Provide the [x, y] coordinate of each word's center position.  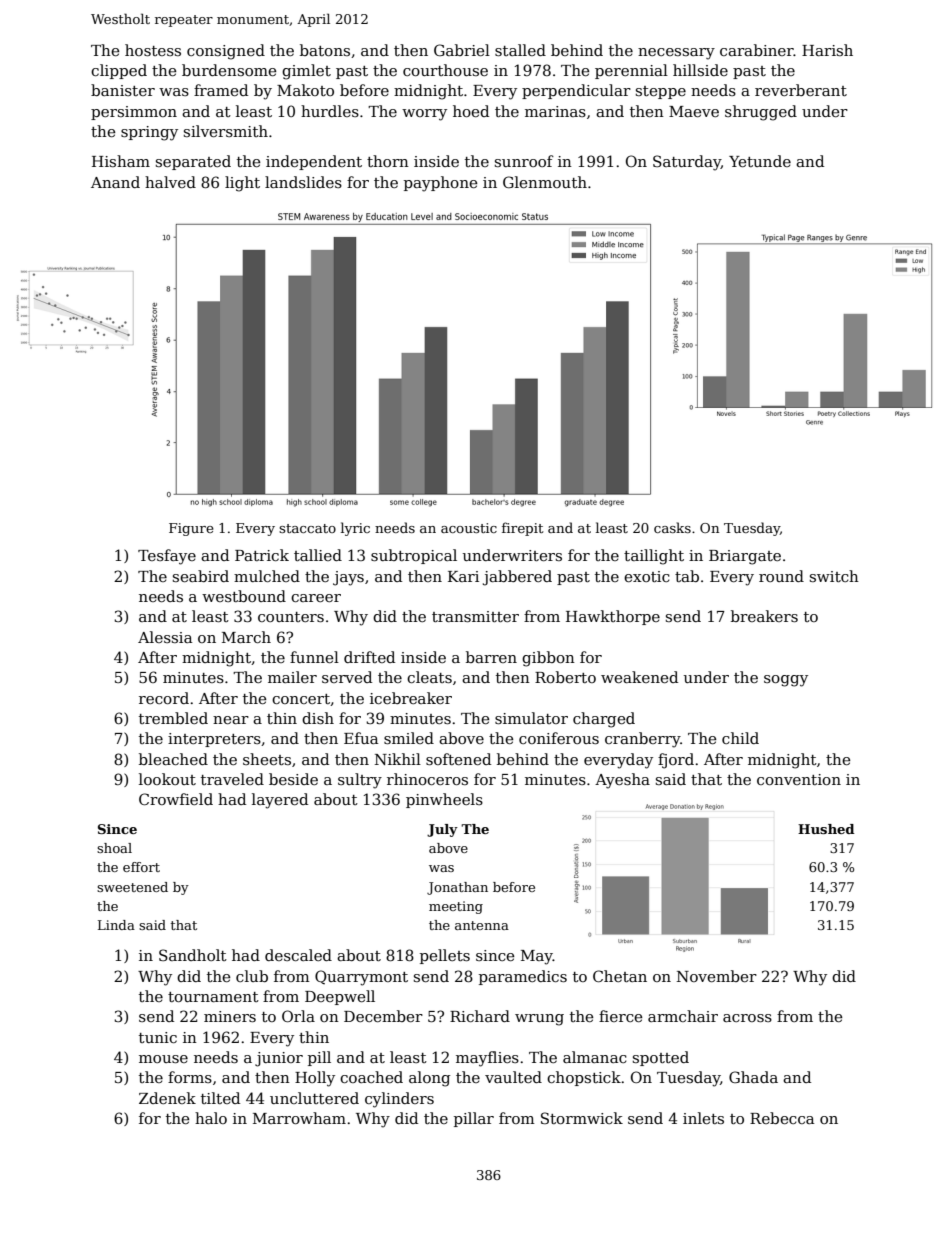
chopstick [584, 1078]
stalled [520, 50]
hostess [153, 50]
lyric [355, 529]
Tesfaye [167, 557]
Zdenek [167, 1098]
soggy [786, 681]
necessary [676, 54]
